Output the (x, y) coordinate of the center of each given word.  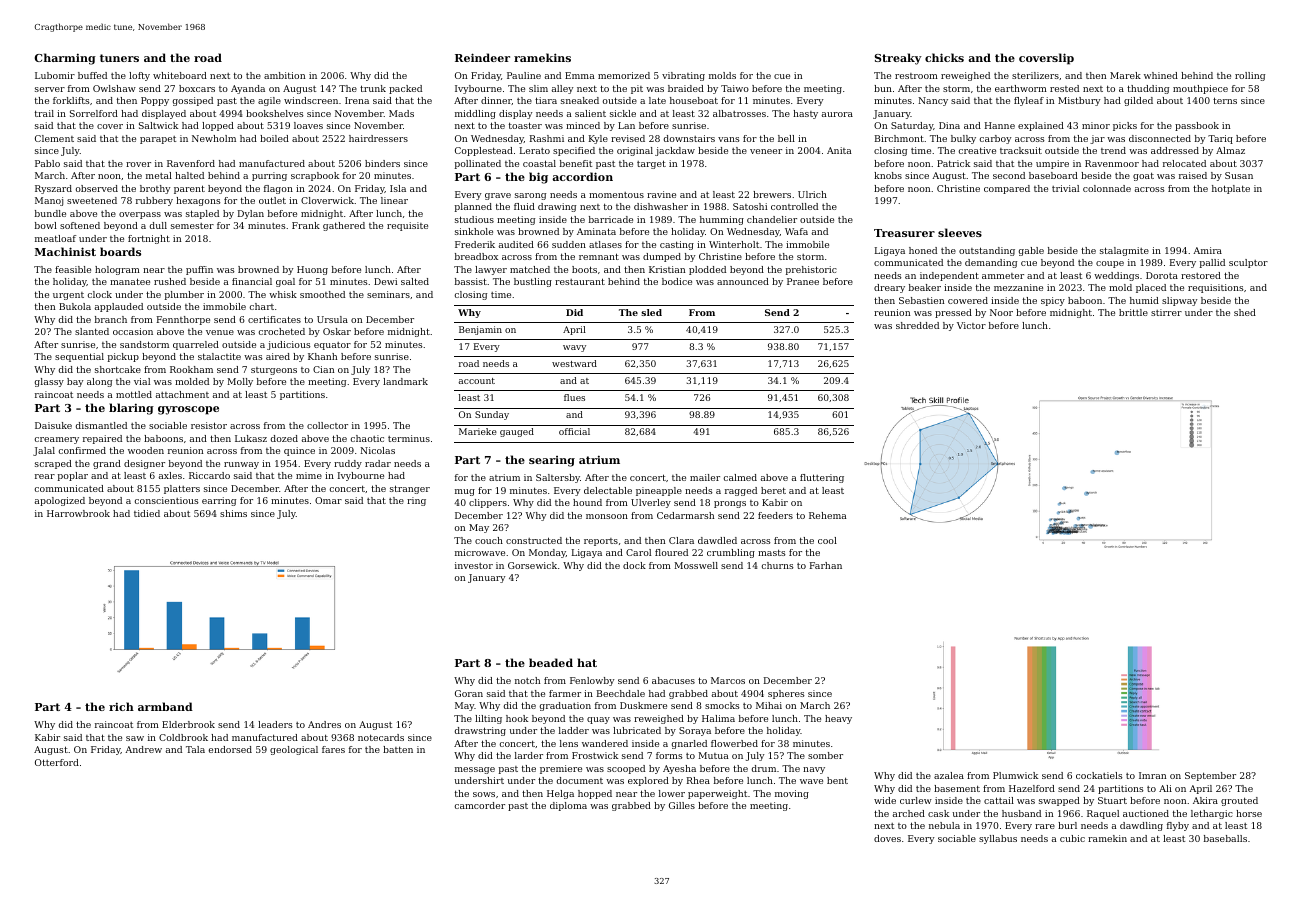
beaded (551, 662)
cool (827, 540)
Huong (312, 270)
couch (489, 540)
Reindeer (482, 57)
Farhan (826, 565)
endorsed (230, 749)
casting (677, 245)
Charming (65, 59)
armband (165, 706)
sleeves (960, 232)
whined (1161, 75)
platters (182, 489)
